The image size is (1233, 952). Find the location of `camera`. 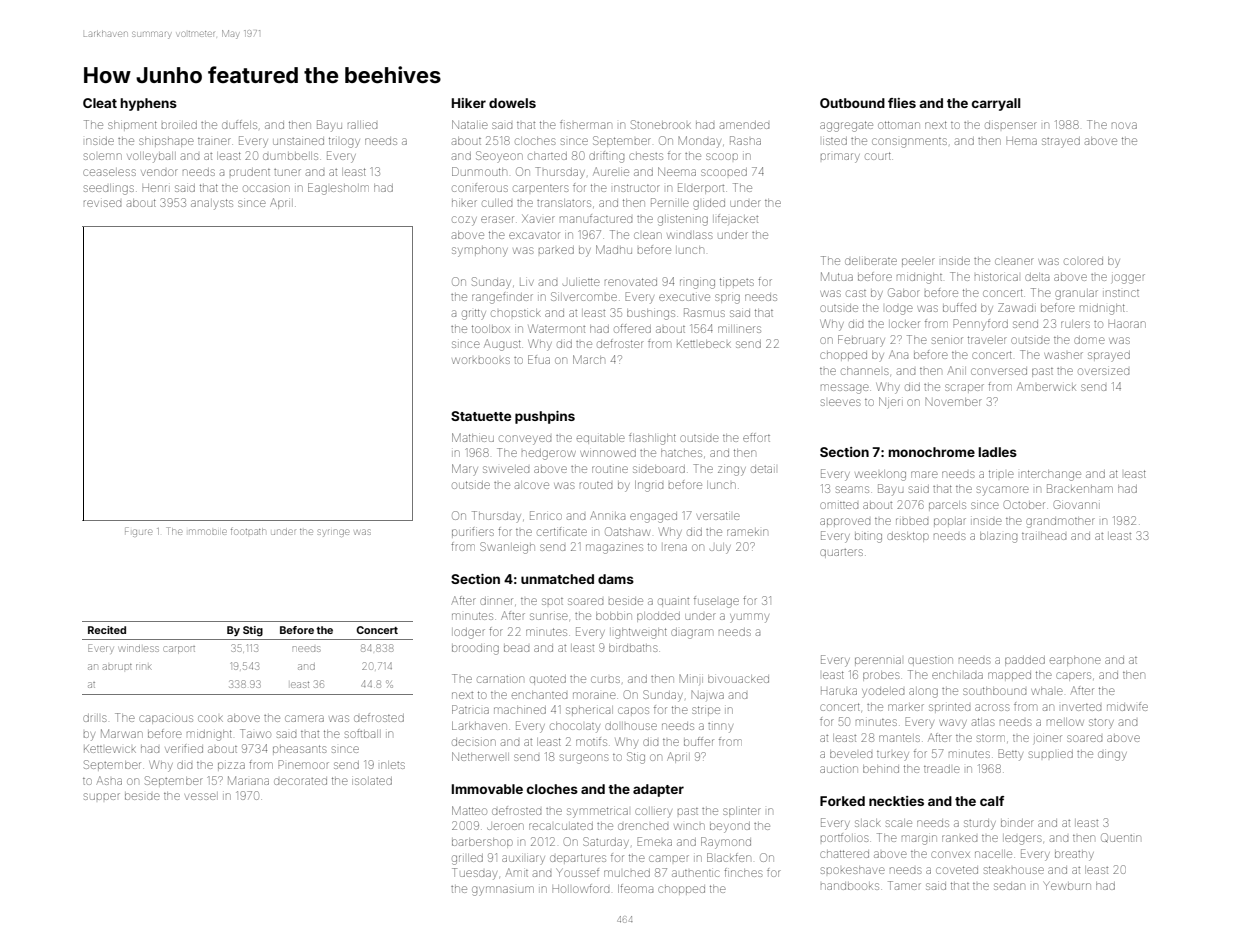

camera is located at coordinates (304, 718).
